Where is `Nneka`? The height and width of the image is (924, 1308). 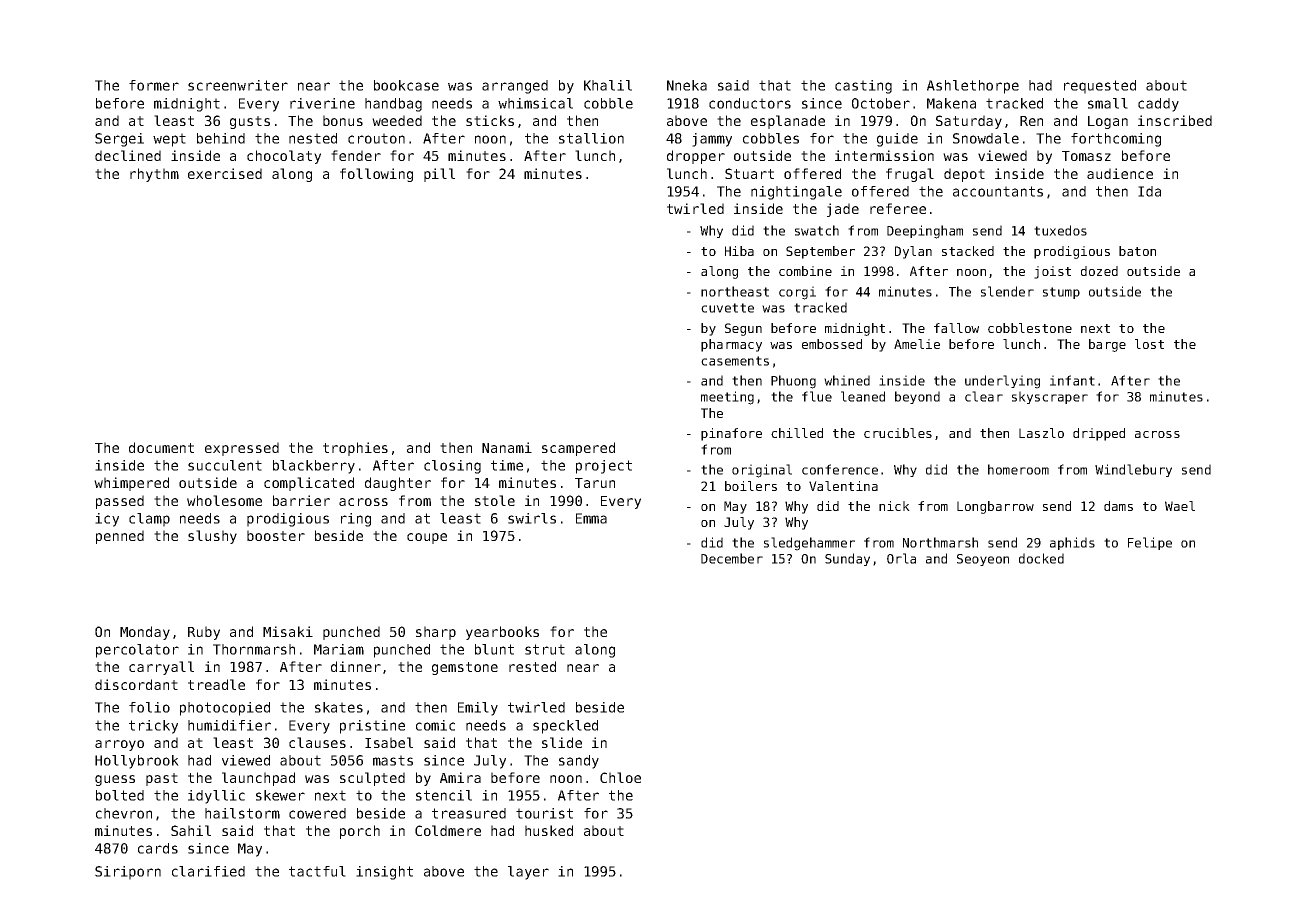
Nneka is located at coordinates (687, 85).
